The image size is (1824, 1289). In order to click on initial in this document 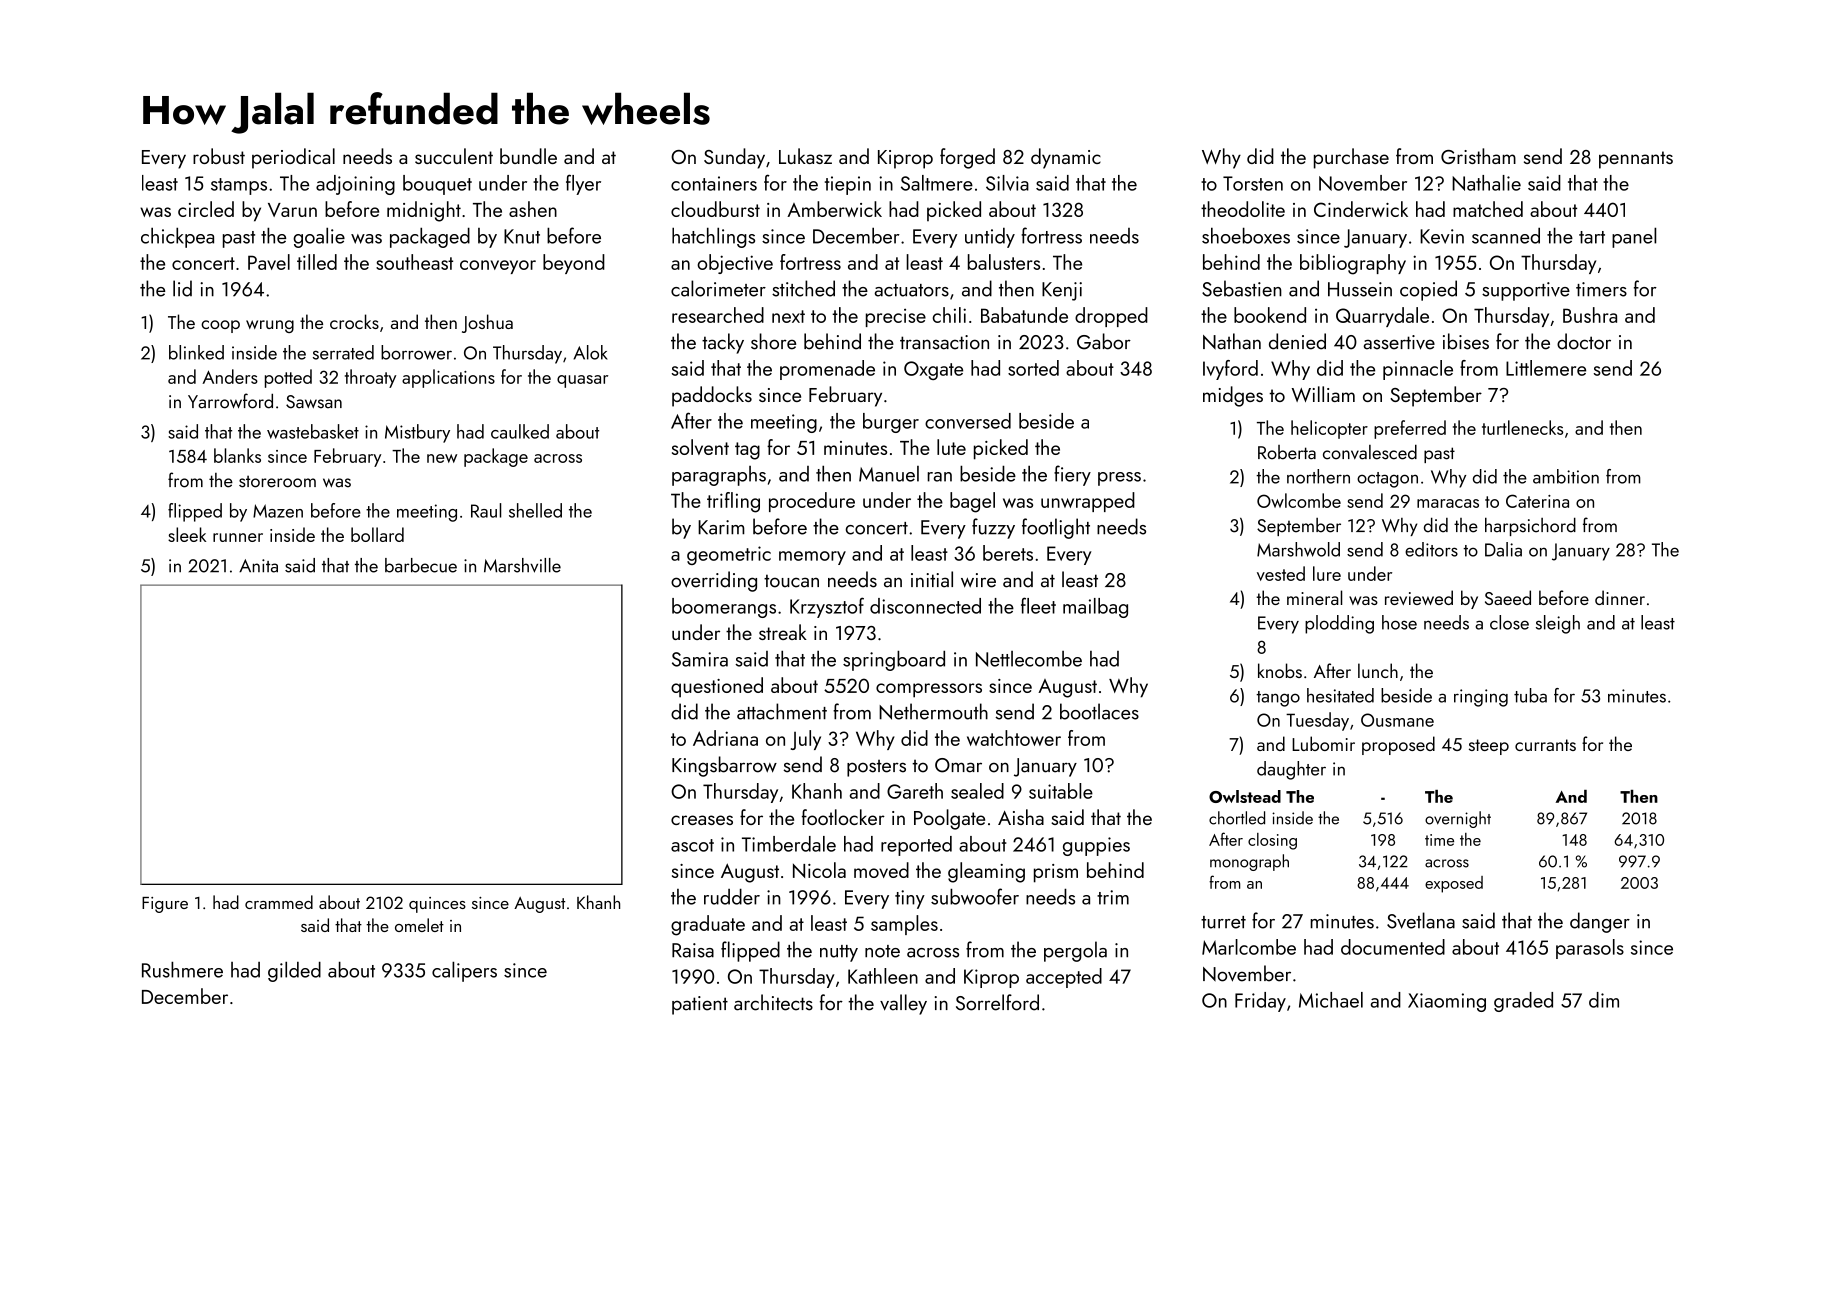, I will do `click(932, 579)`.
